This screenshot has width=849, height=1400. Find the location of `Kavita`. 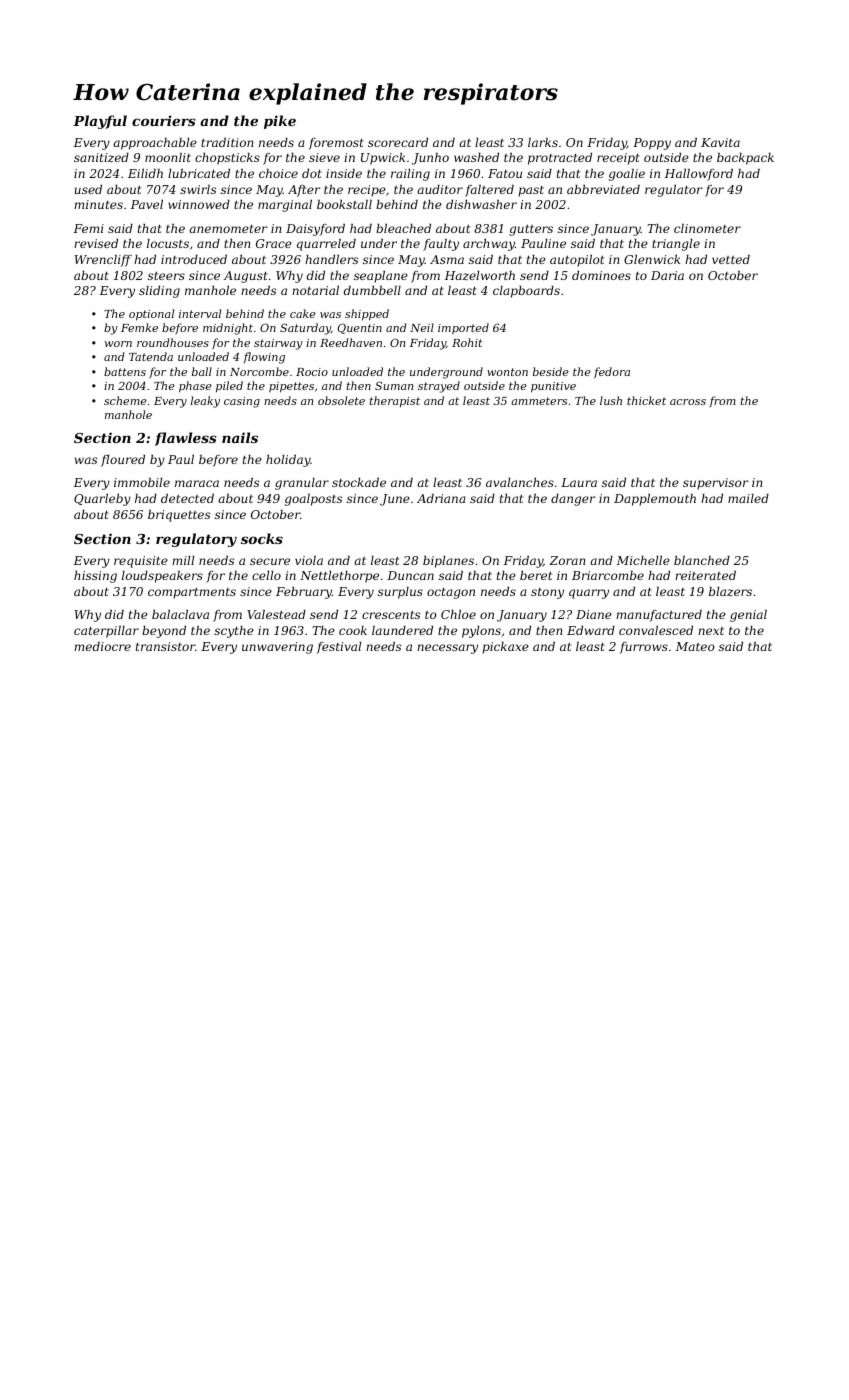

Kavita is located at coordinates (720, 142).
